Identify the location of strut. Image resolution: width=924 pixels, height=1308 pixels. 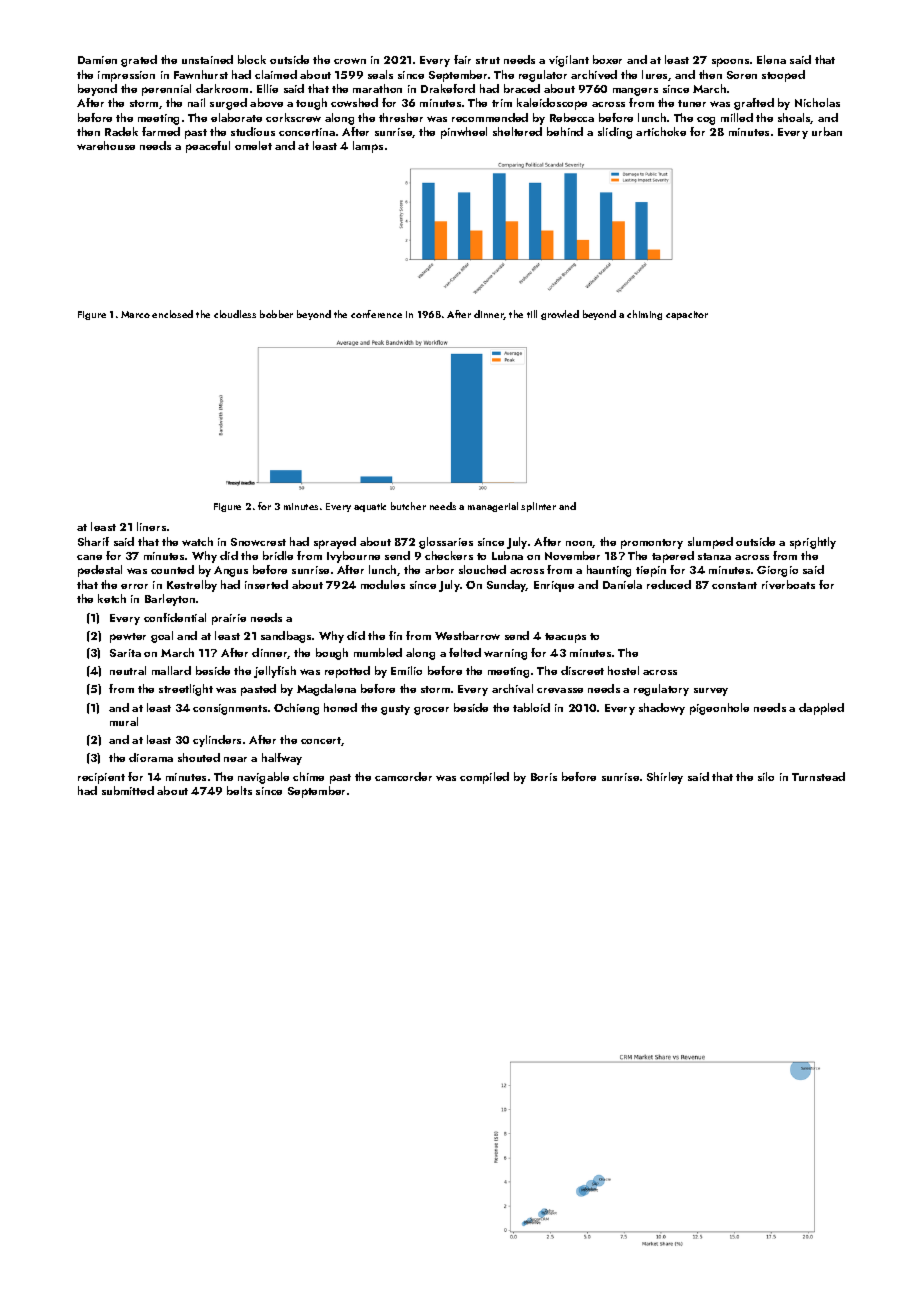
(488, 60).
